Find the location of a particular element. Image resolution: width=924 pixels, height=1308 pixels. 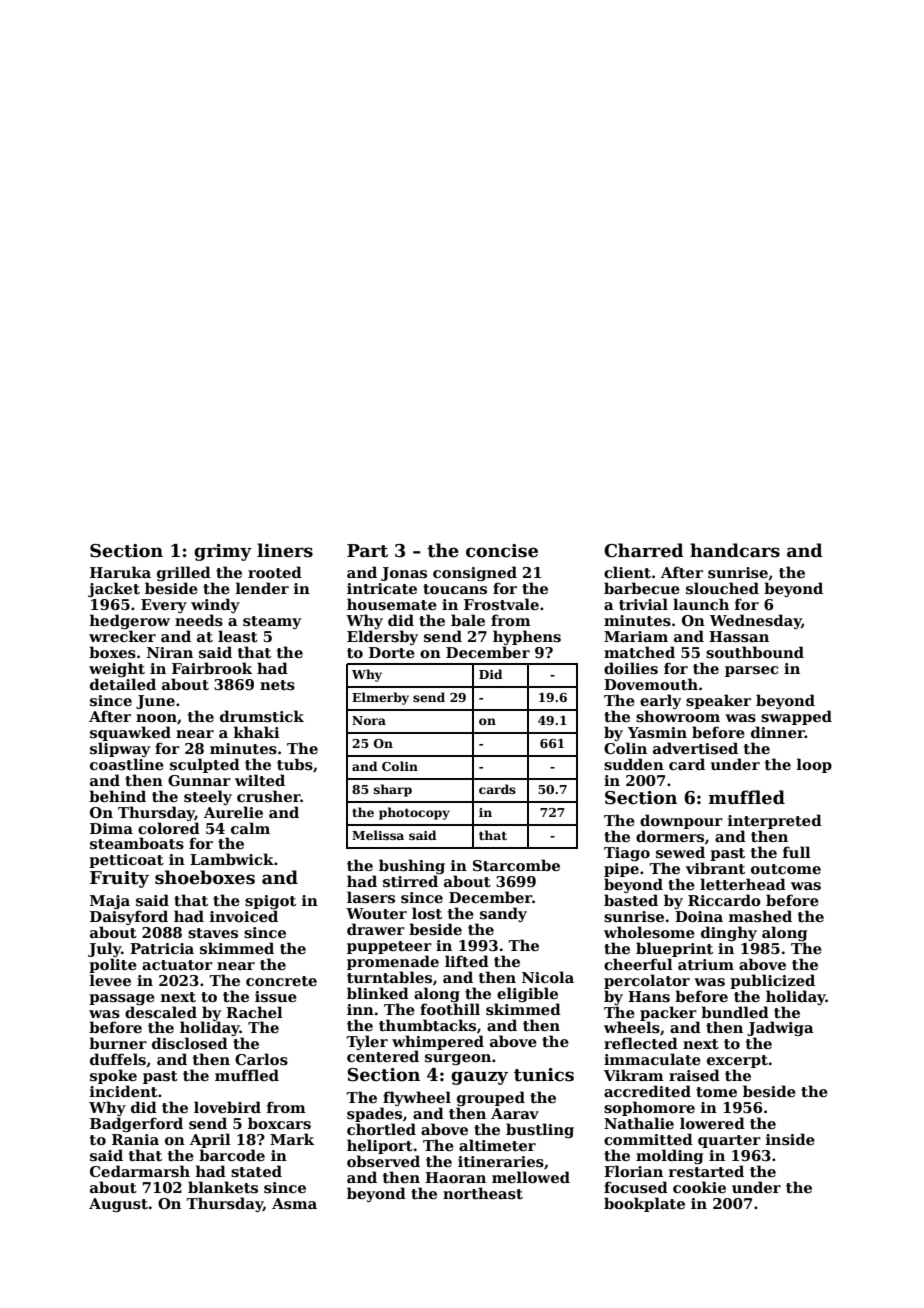

grimy is located at coordinates (223, 552).
